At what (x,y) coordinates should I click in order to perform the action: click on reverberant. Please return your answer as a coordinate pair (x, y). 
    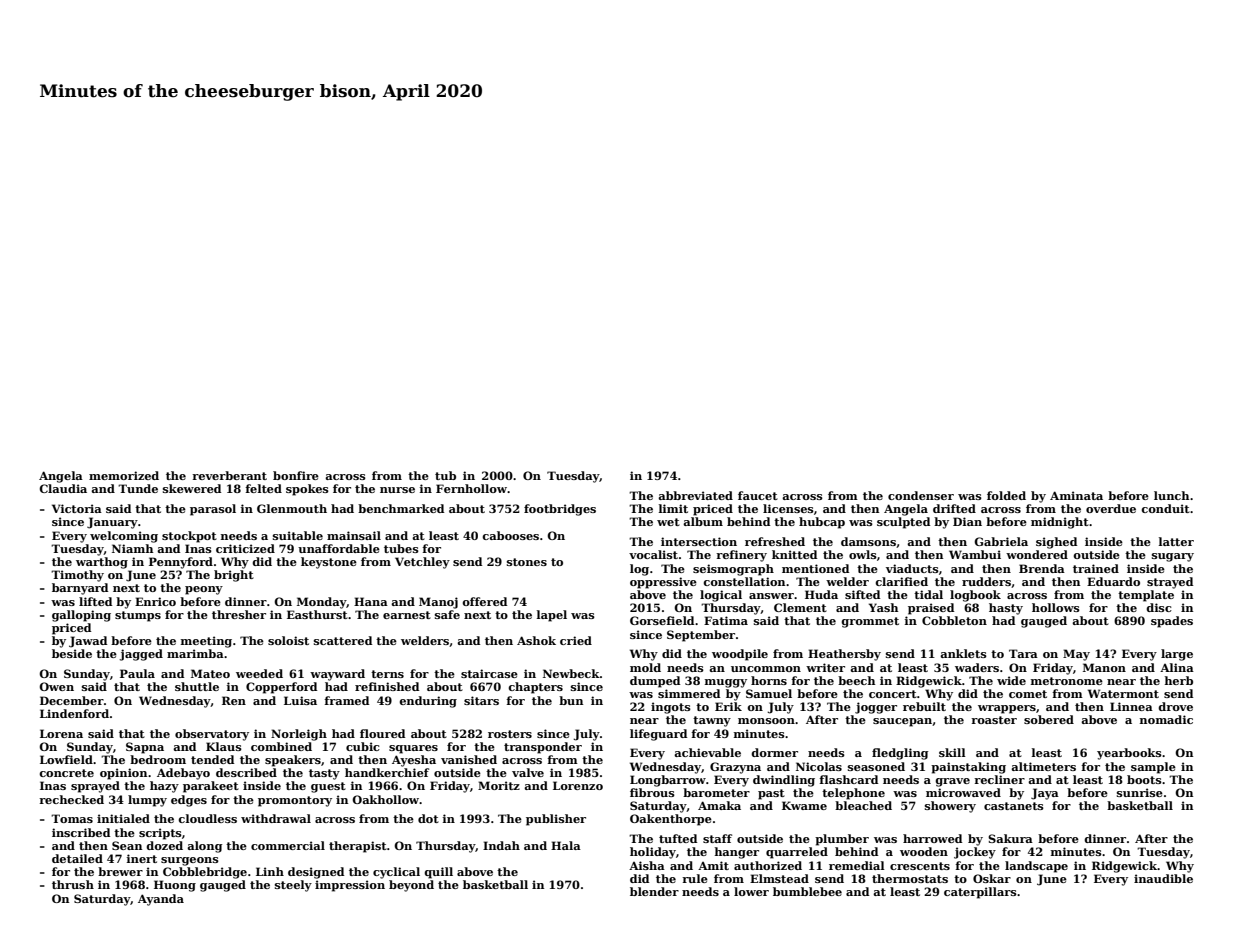
    Looking at the image, I should click on (229, 475).
